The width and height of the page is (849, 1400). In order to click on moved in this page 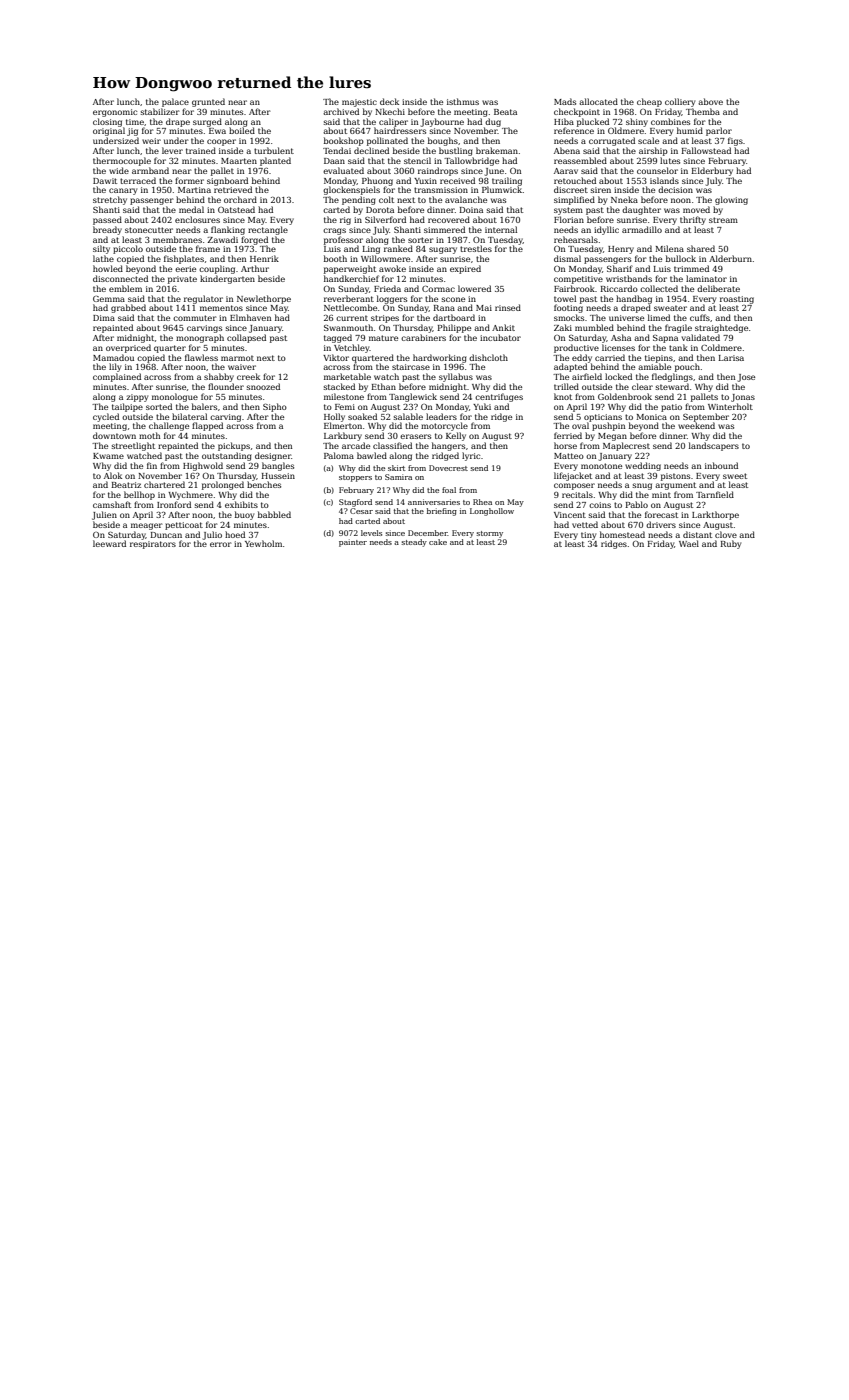, I will do `click(696, 209)`.
